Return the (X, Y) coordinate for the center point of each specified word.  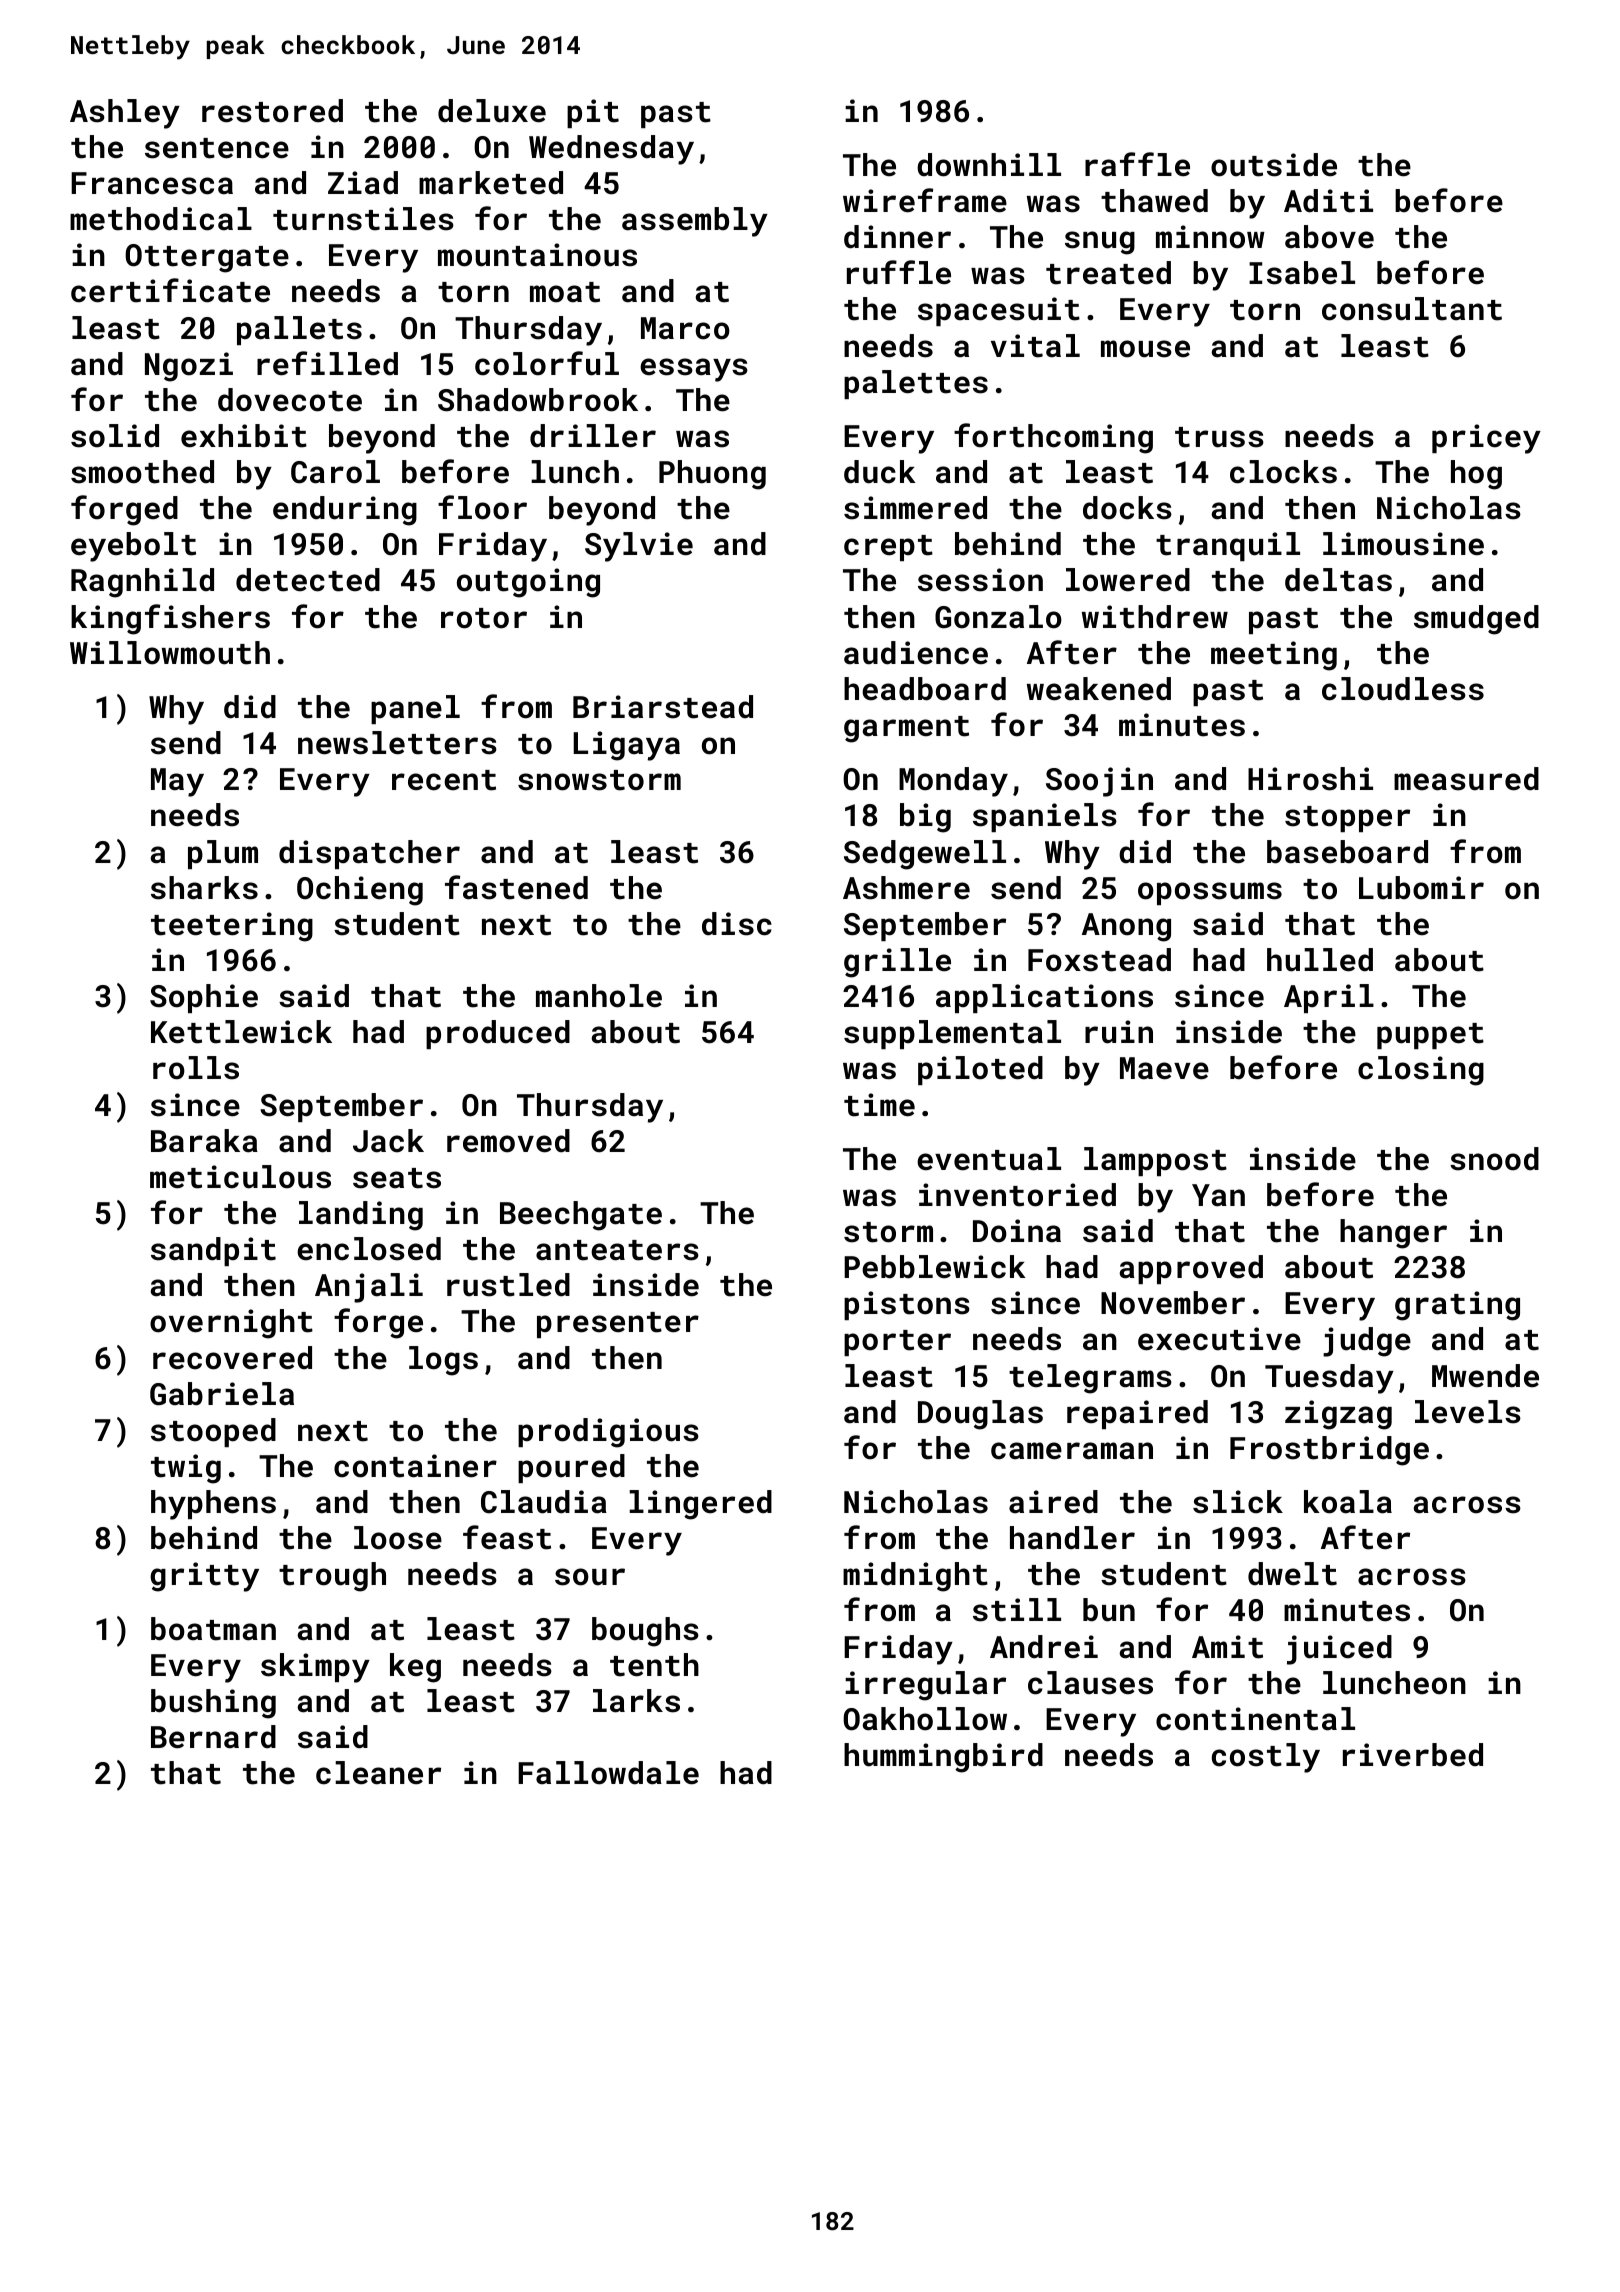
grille (897, 963)
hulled (1320, 960)
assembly (695, 222)
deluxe (492, 111)
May (177, 782)
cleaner (378, 1773)
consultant (1412, 309)
